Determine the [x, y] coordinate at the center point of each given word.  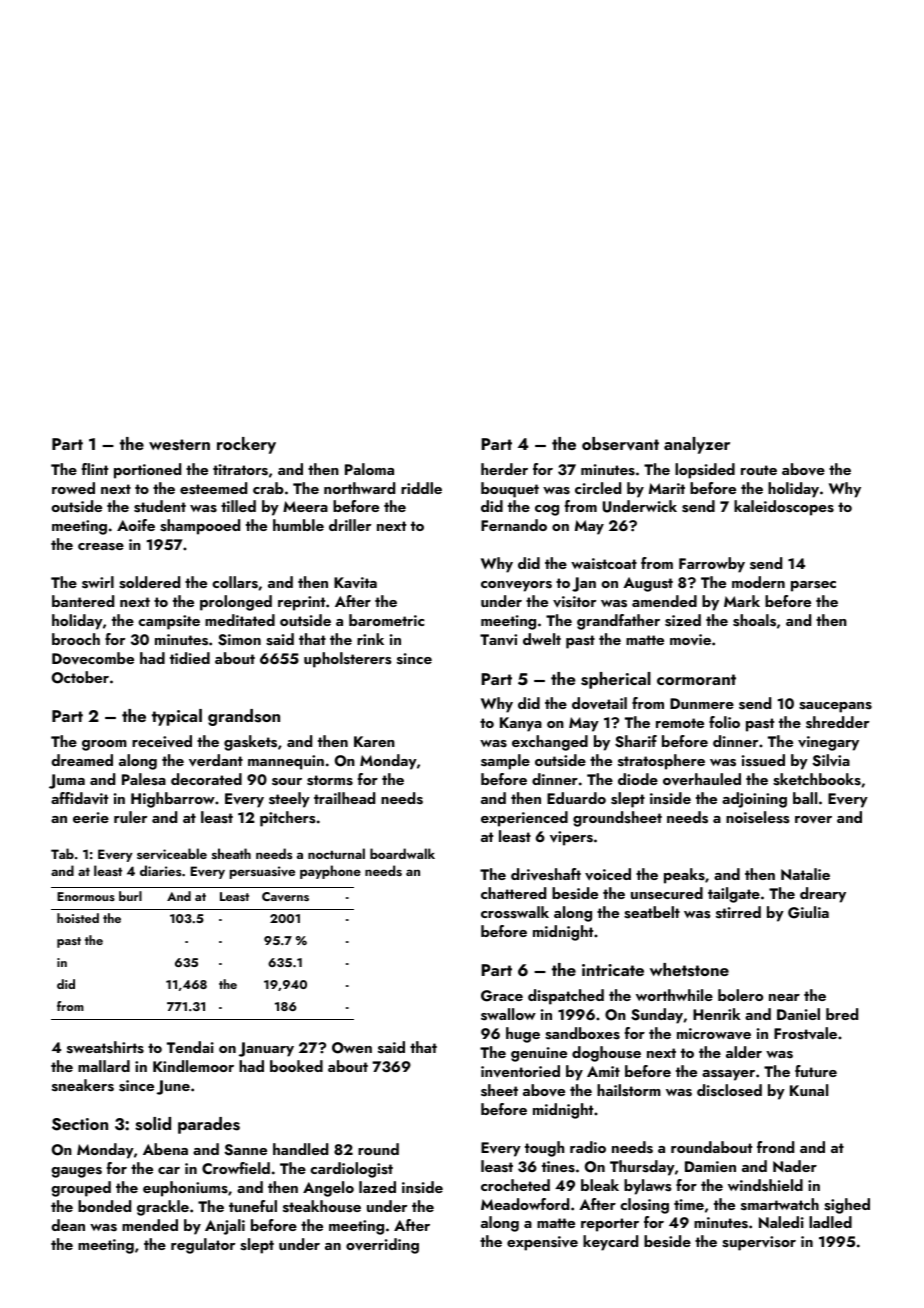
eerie [91, 817]
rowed [73, 488]
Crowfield [236, 1168]
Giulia [808, 912]
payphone [330, 872]
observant [620, 444]
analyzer [697, 445]
